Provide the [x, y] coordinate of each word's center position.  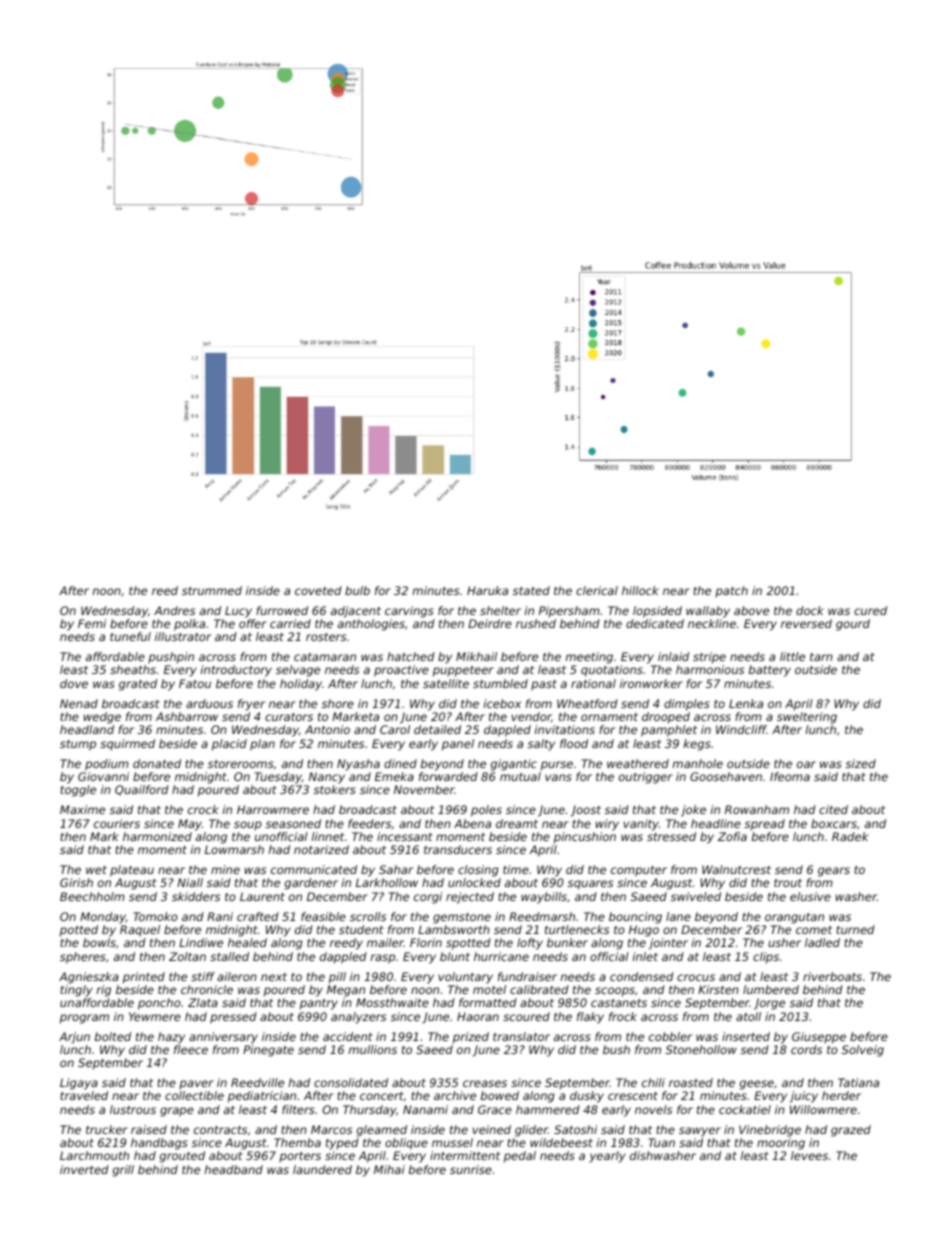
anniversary [223, 1038]
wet [96, 870]
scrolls [368, 916]
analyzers [358, 1018]
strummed [212, 590]
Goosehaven [726, 776]
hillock [640, 590]
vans [558, 777]
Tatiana [858, 1082]
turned [855, 929]
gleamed [382, 1131]
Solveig [862, 1051]
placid [229, 745]
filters [298, 1109]
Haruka [487, 590]
